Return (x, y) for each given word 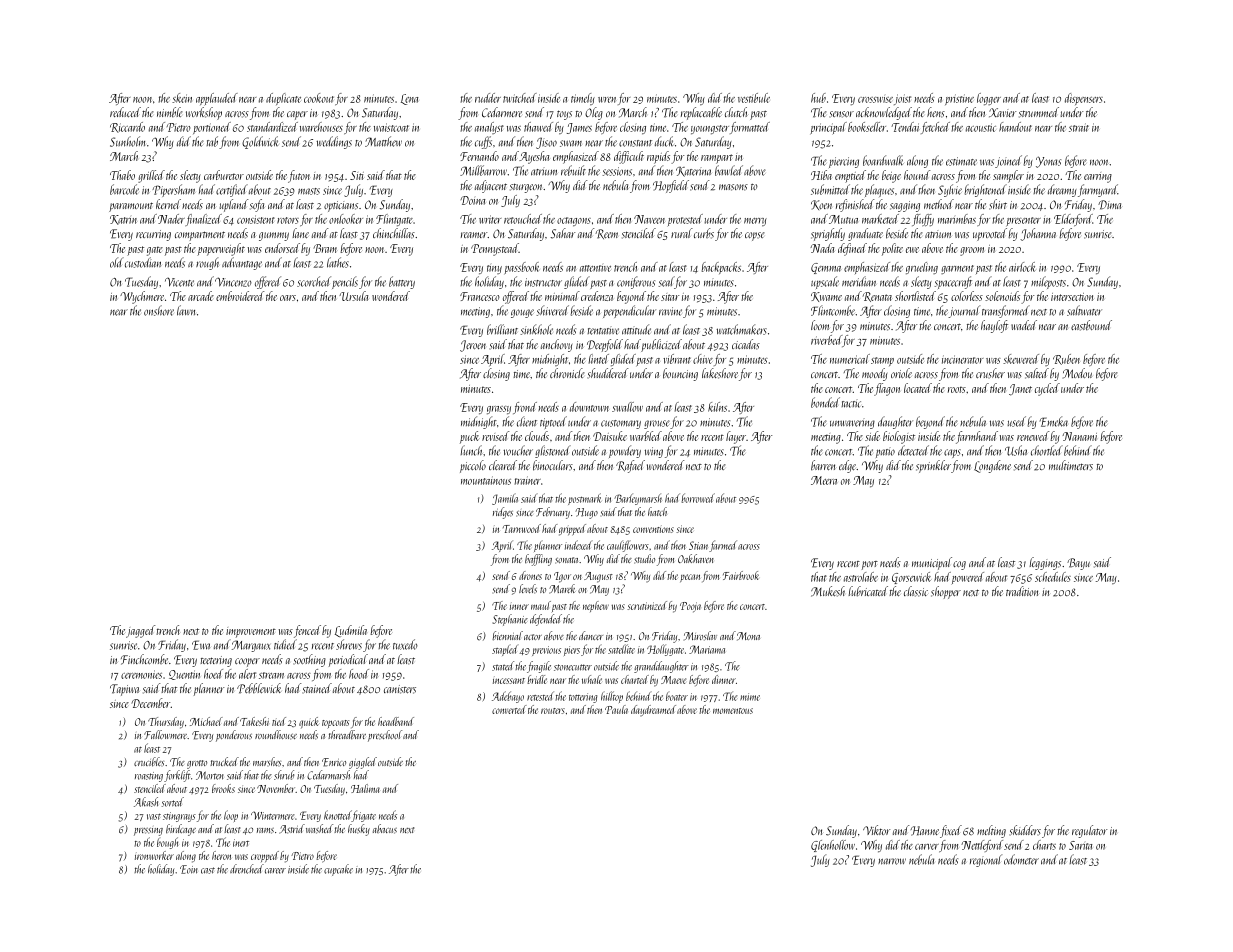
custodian (143, 262)
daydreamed (653, 710)
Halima (365, 788)
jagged (140, 631)
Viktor (876, 830)
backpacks (721, 268)
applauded (217, 99)
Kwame (826, 297)
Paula (616, 709)
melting (991, 831)
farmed (723, 546)
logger (989, 99)
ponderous (234, 736)
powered (968, 578)
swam (571, 143)
